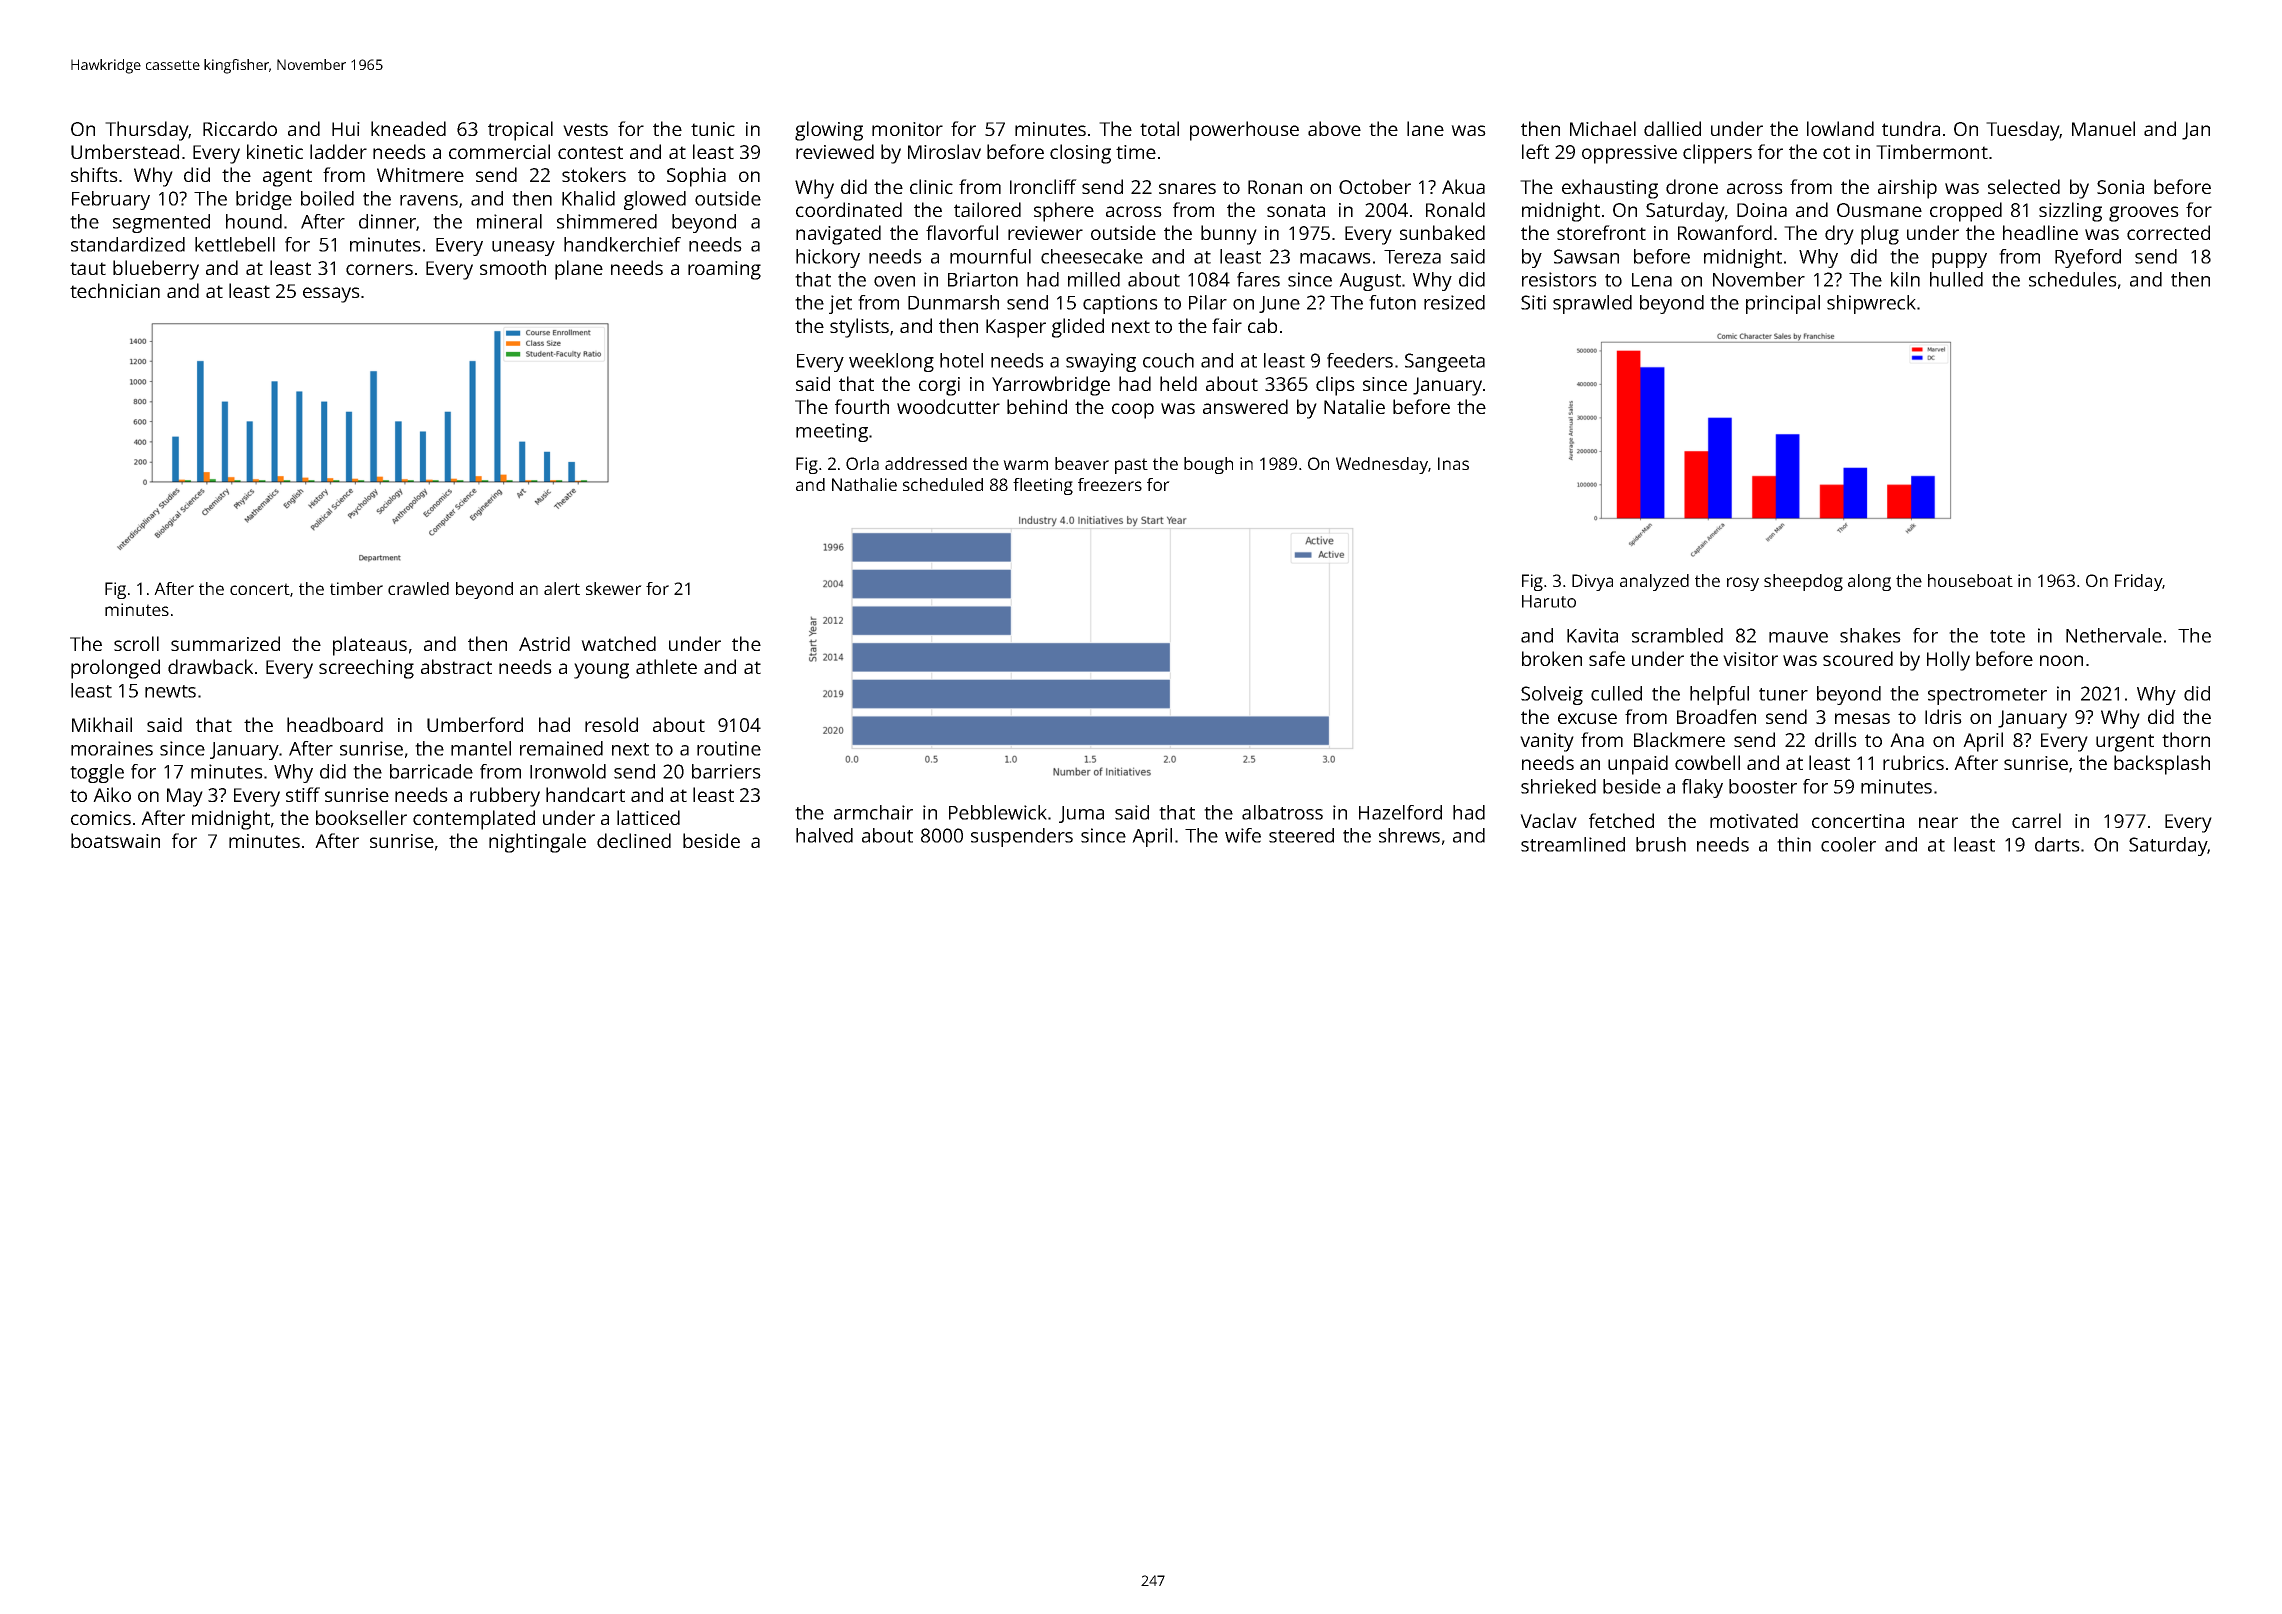  Describe the element at coordinates (1022, 837) in the page. I see `suspenders` at that location.
